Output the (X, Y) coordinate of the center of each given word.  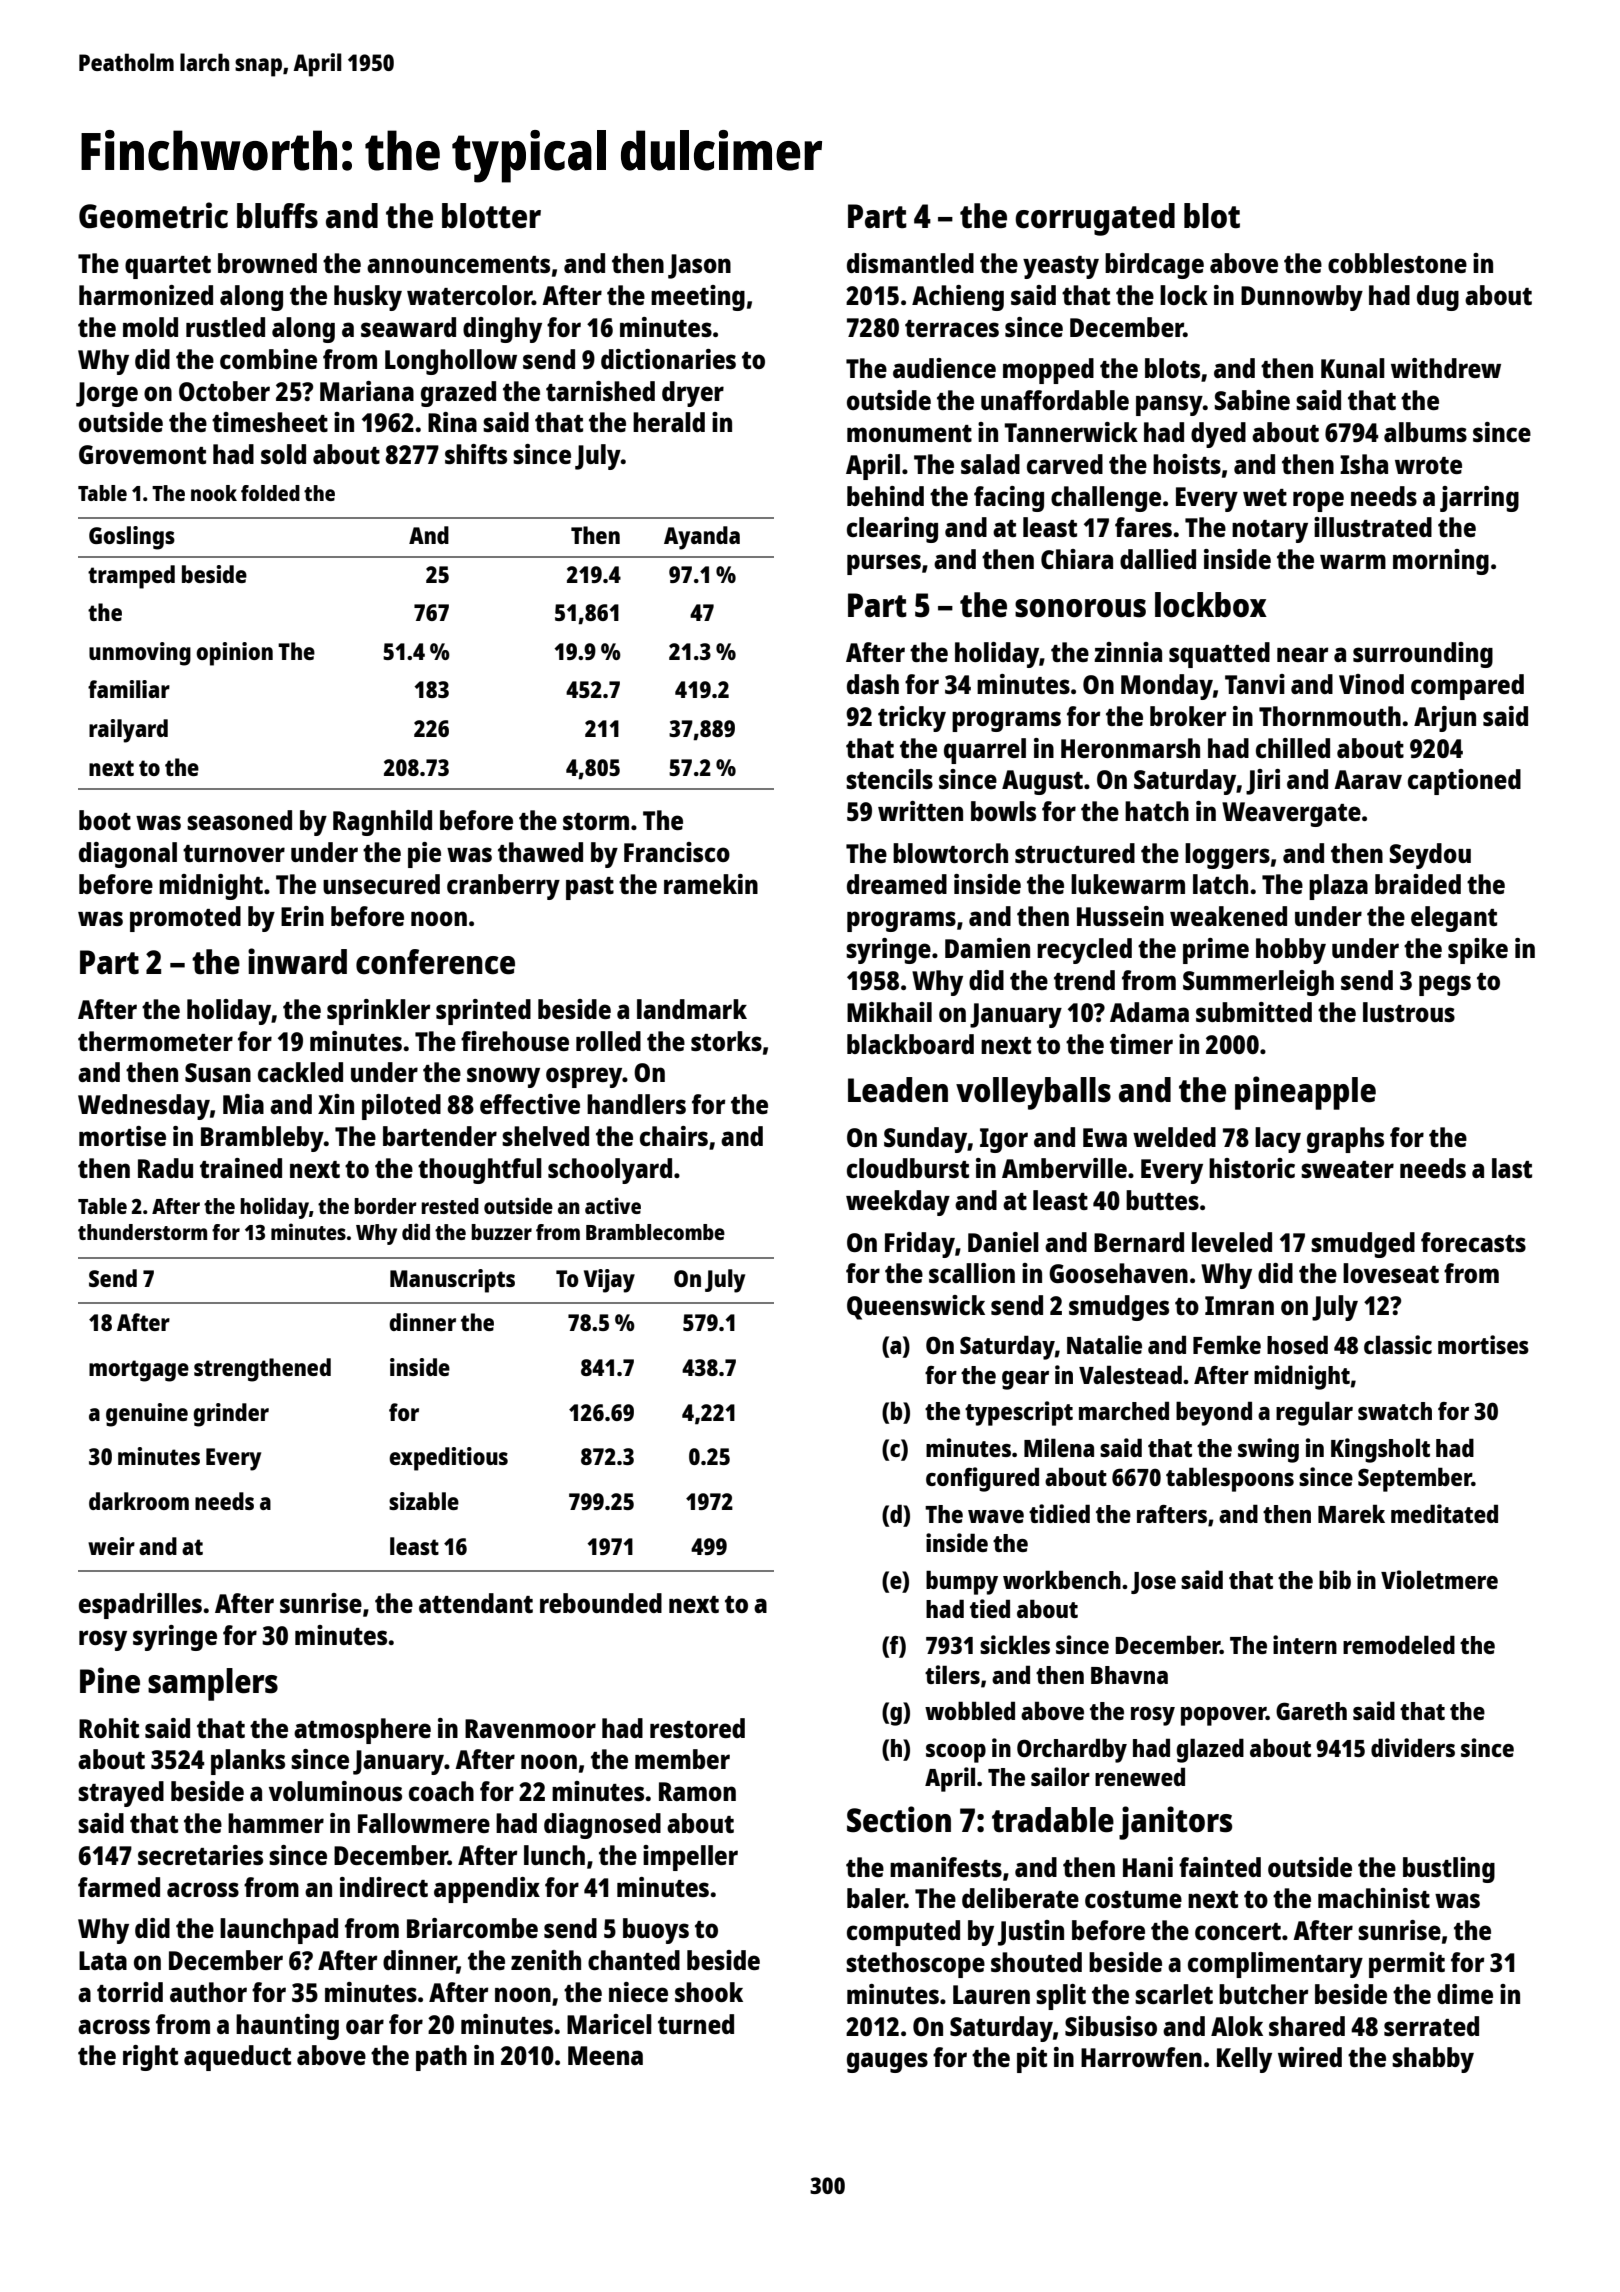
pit (1032, 2060)
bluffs (277, 216)
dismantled (910, 263)
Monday (1167, 687)
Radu (165, 1168)
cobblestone (1397, 263)
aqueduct (237, 2058)
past (590, 888)
